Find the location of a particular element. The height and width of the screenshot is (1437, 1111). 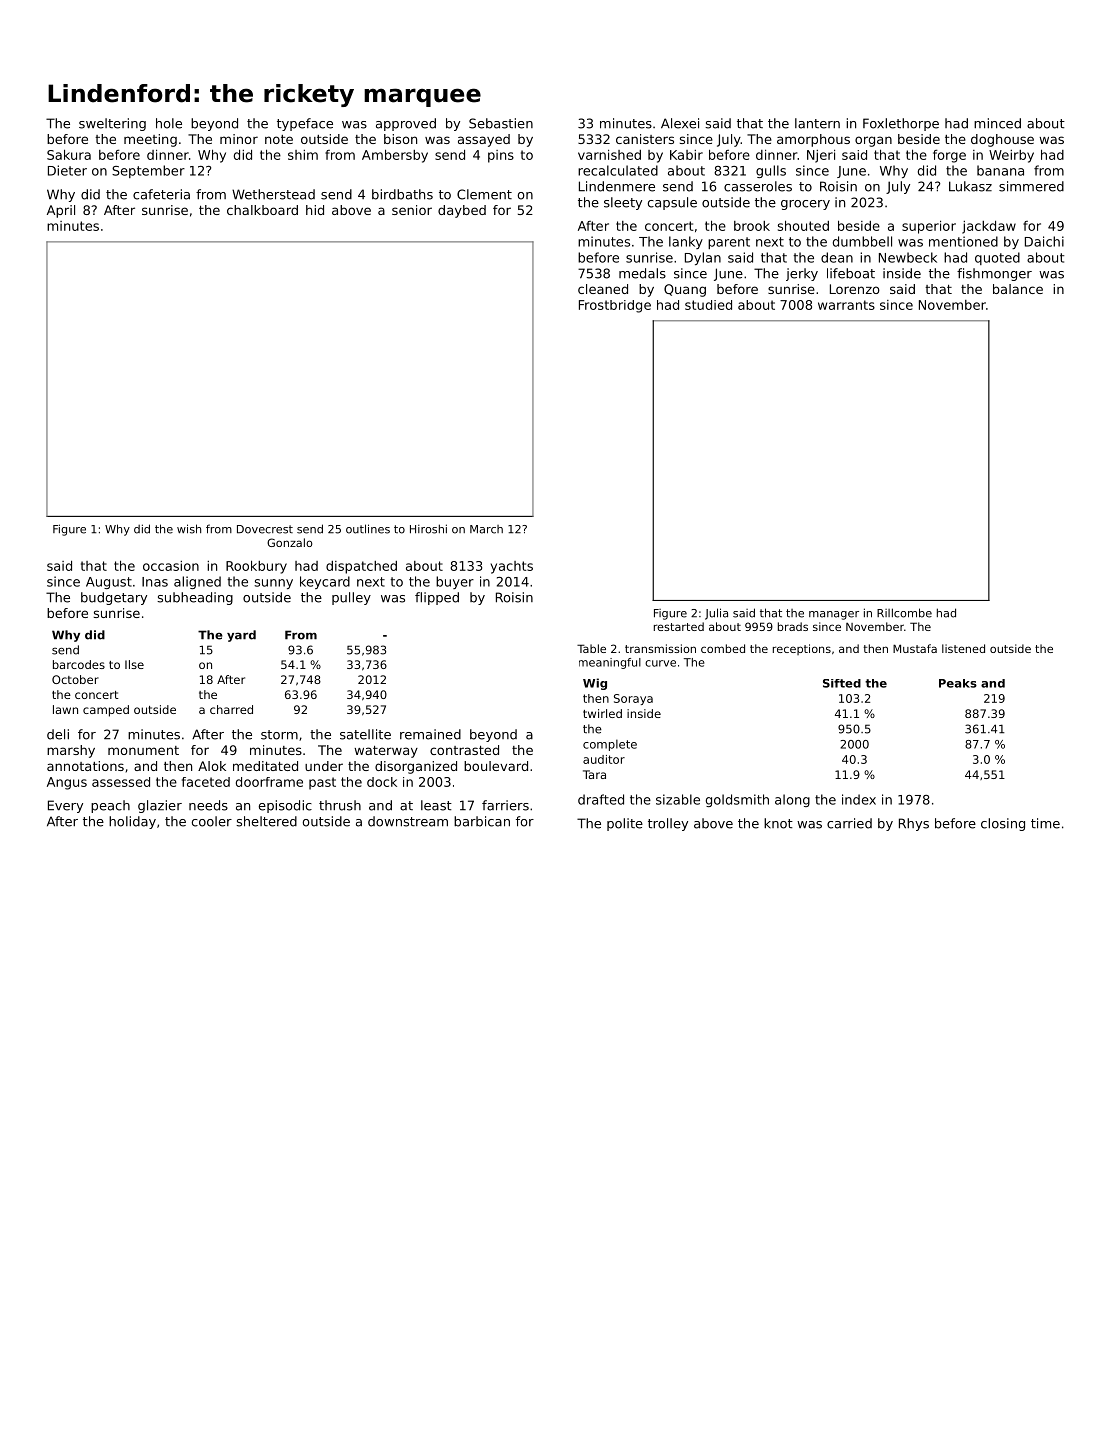

balance is located at coordinates (1018, 289).
